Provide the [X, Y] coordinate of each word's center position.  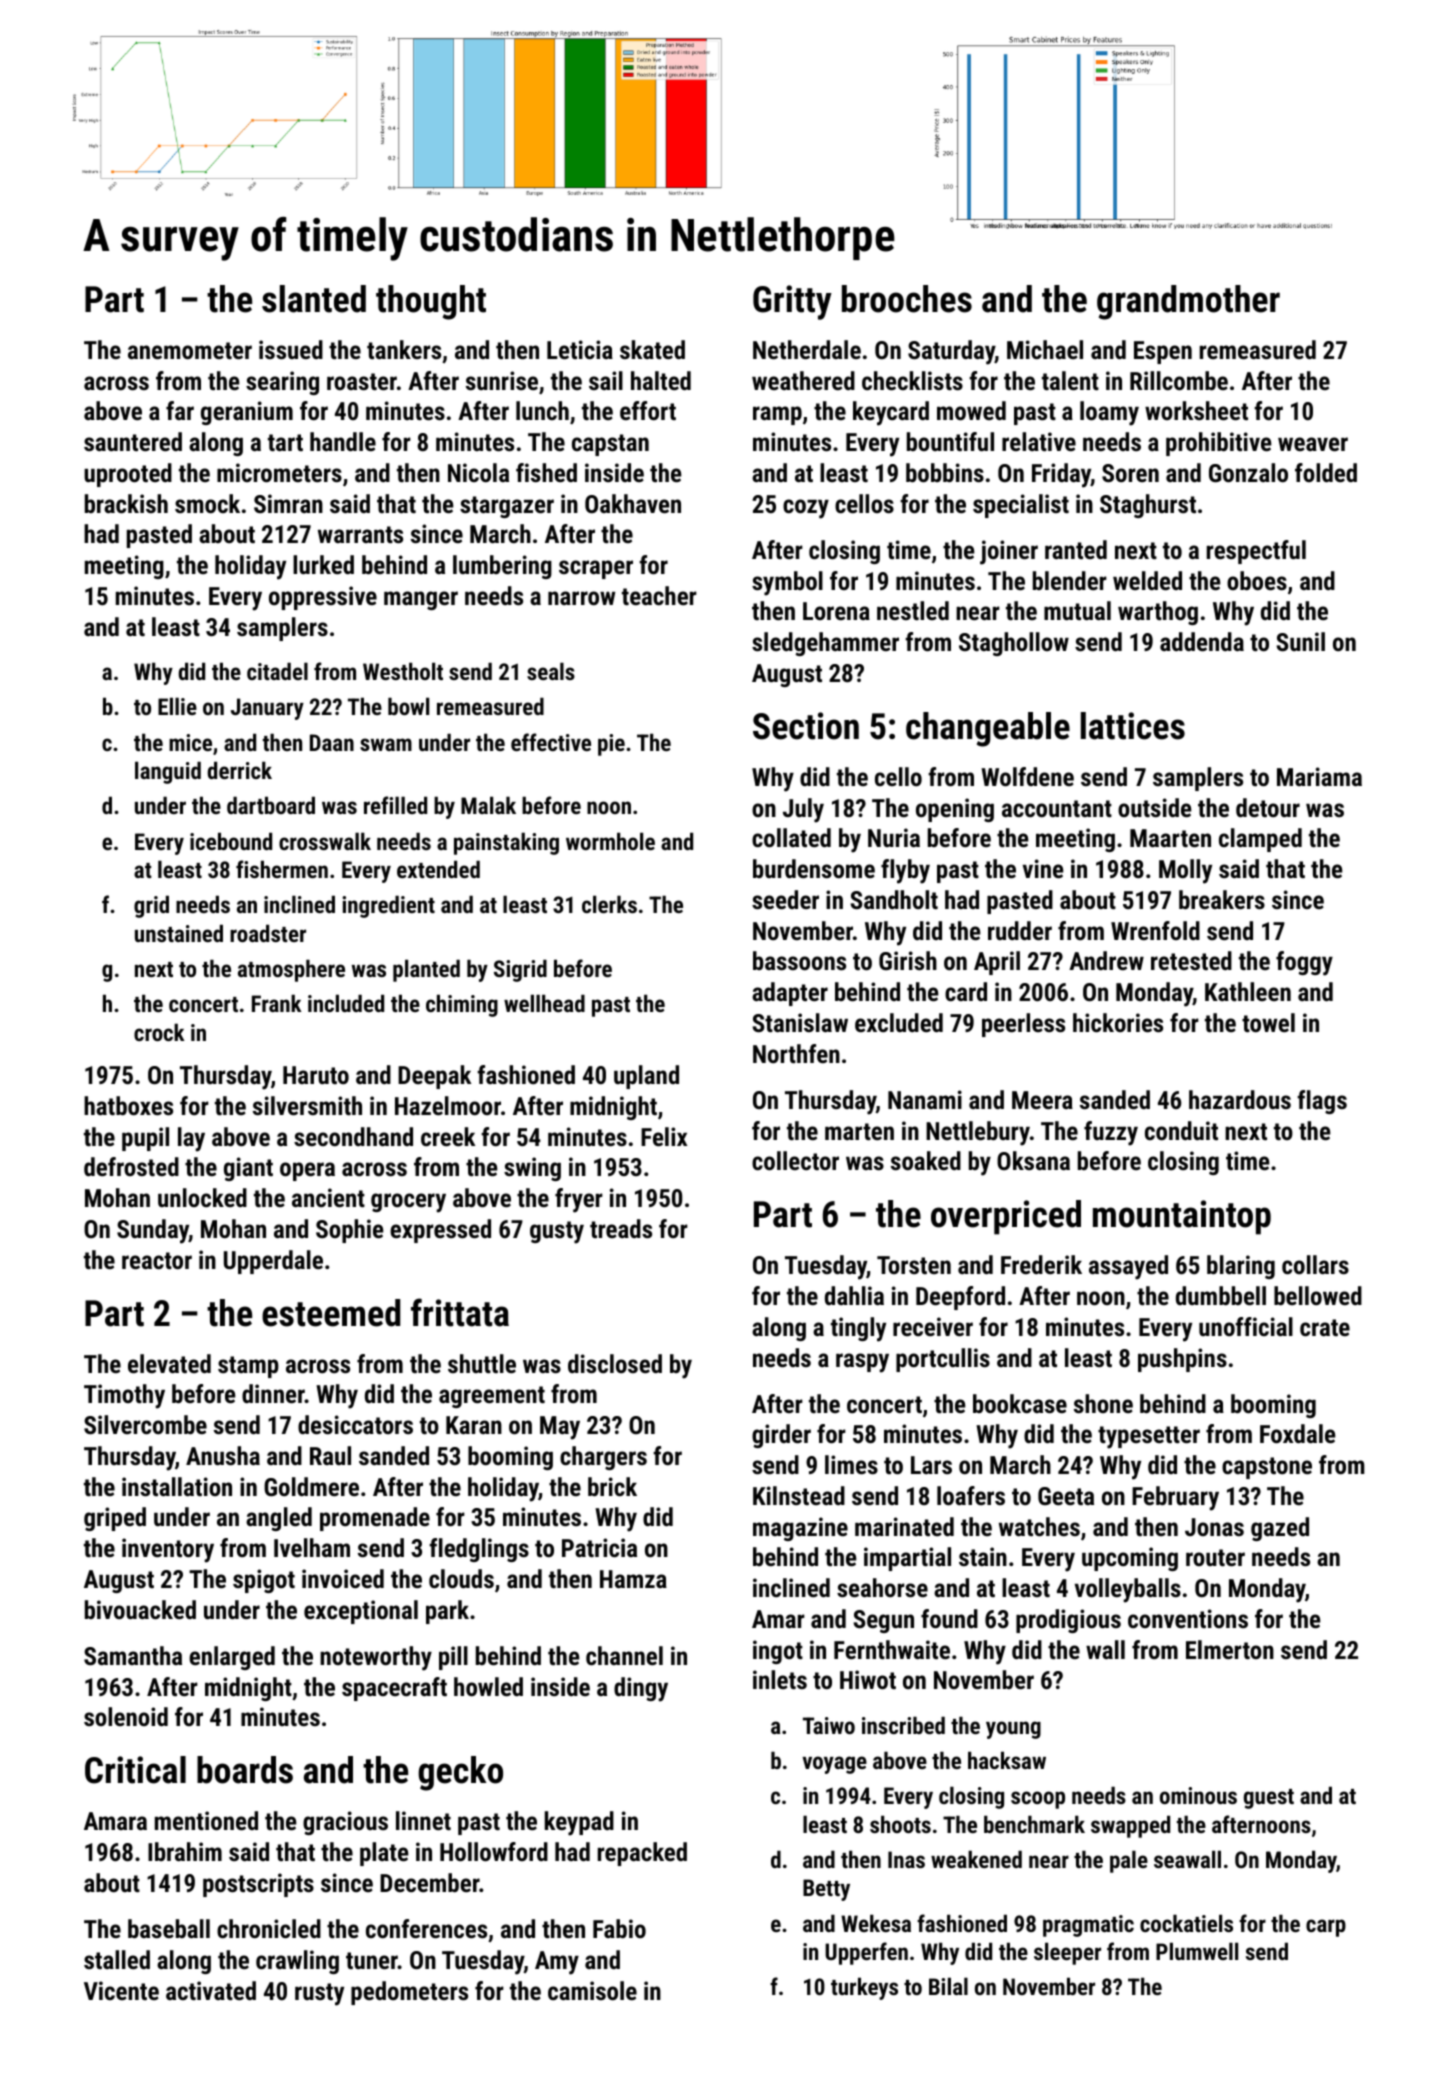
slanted [314, 299]
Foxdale [1298, 1433]
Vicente [121, 1990]
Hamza [633, 1579]
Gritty [792, 302]
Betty [826, 1890]
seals [551, 671]
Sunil [1300, 641]
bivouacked [140, 1609]
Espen [1163, 352]
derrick [240, 770]
